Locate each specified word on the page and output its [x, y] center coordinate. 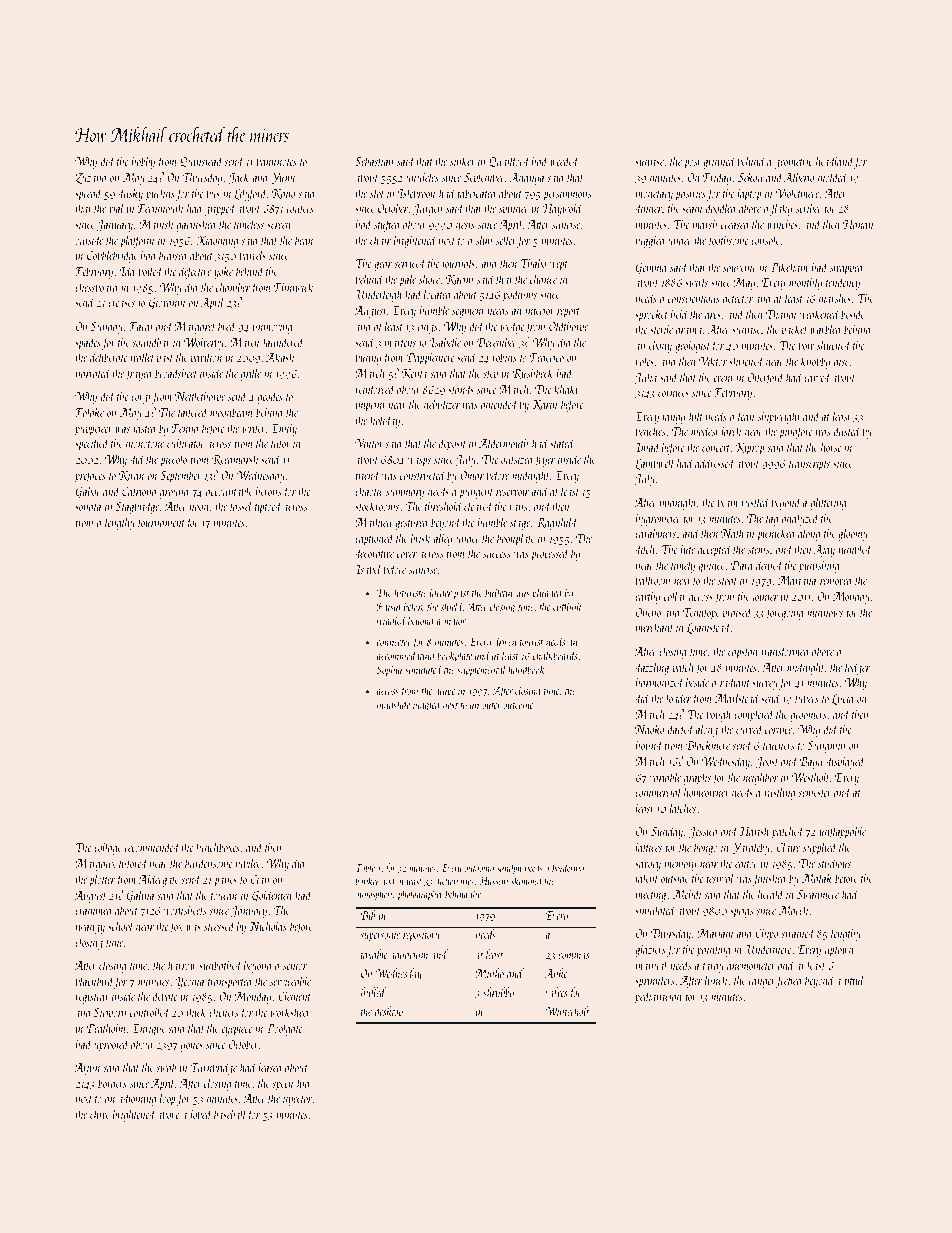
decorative [374, 553]
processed [550, 554]
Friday [717, 178]
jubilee [247, 864]
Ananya [527, 179]
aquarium [409, 956]
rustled [756, 502]
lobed [201, 1114]
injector [298, 1100]
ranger [762, 983]
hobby [143, 162]
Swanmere [818, 894]
